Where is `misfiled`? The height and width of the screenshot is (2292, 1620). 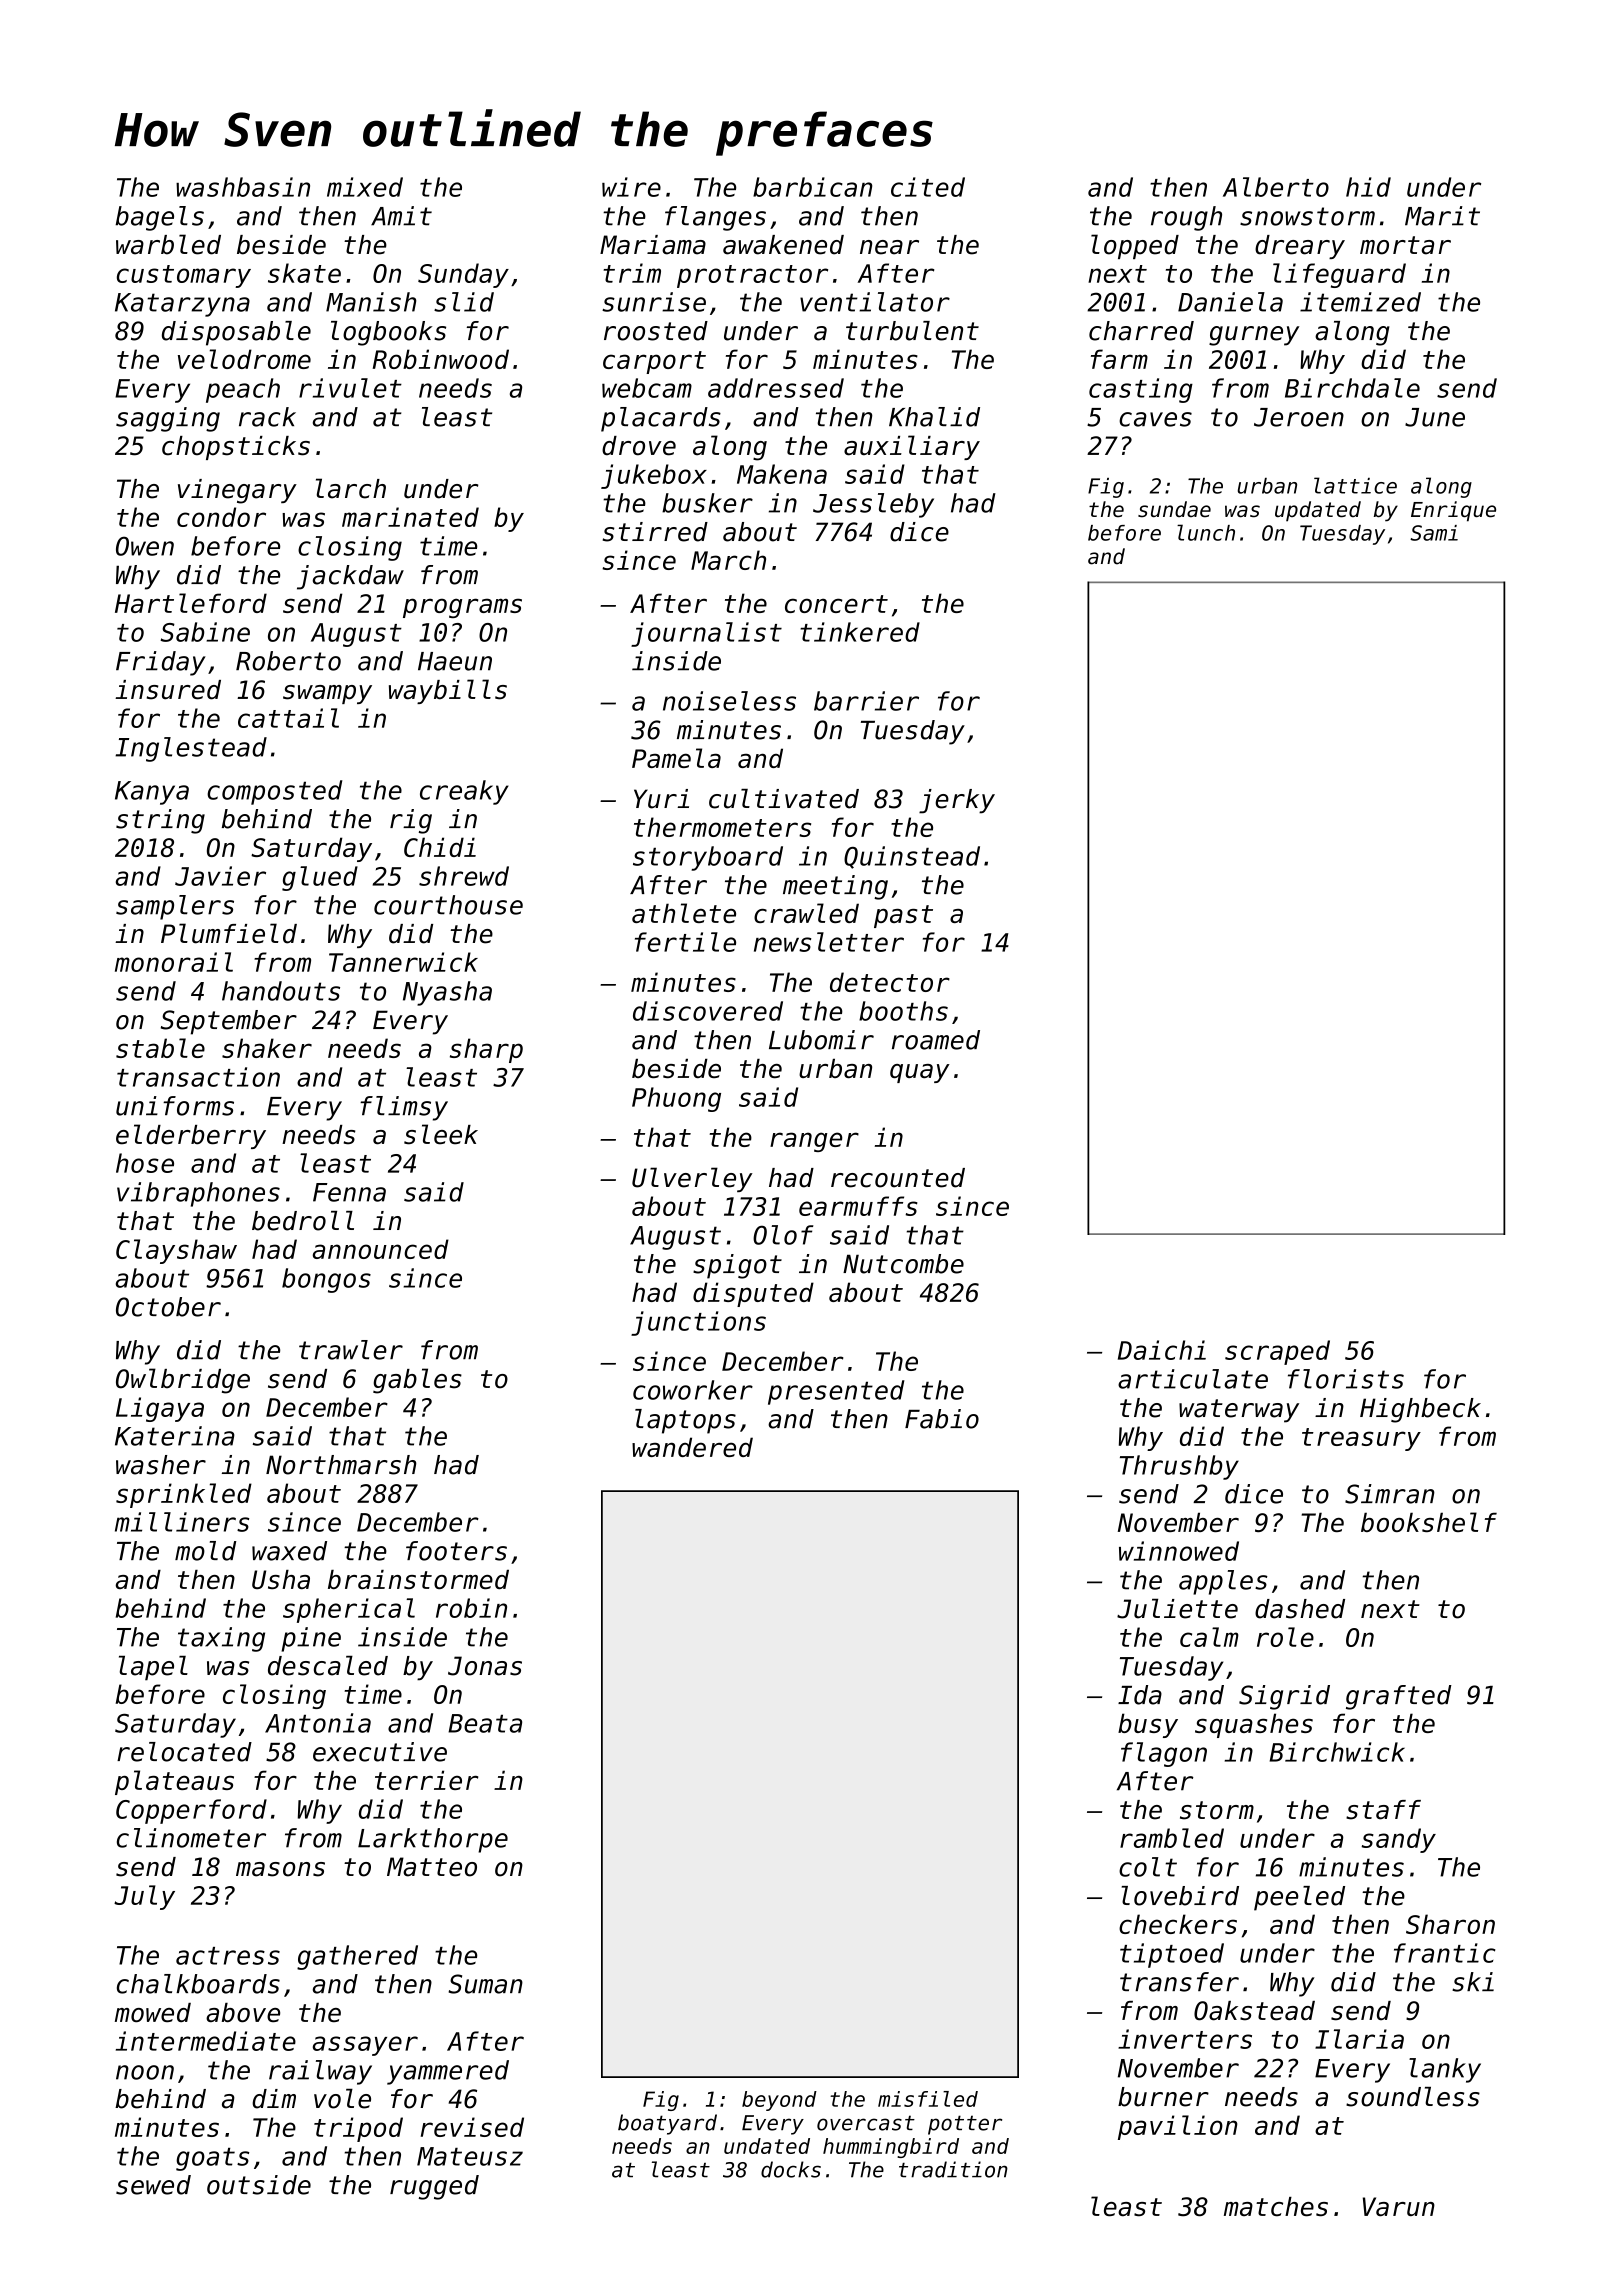
misfiled is located at coordinates (928, 2099).
